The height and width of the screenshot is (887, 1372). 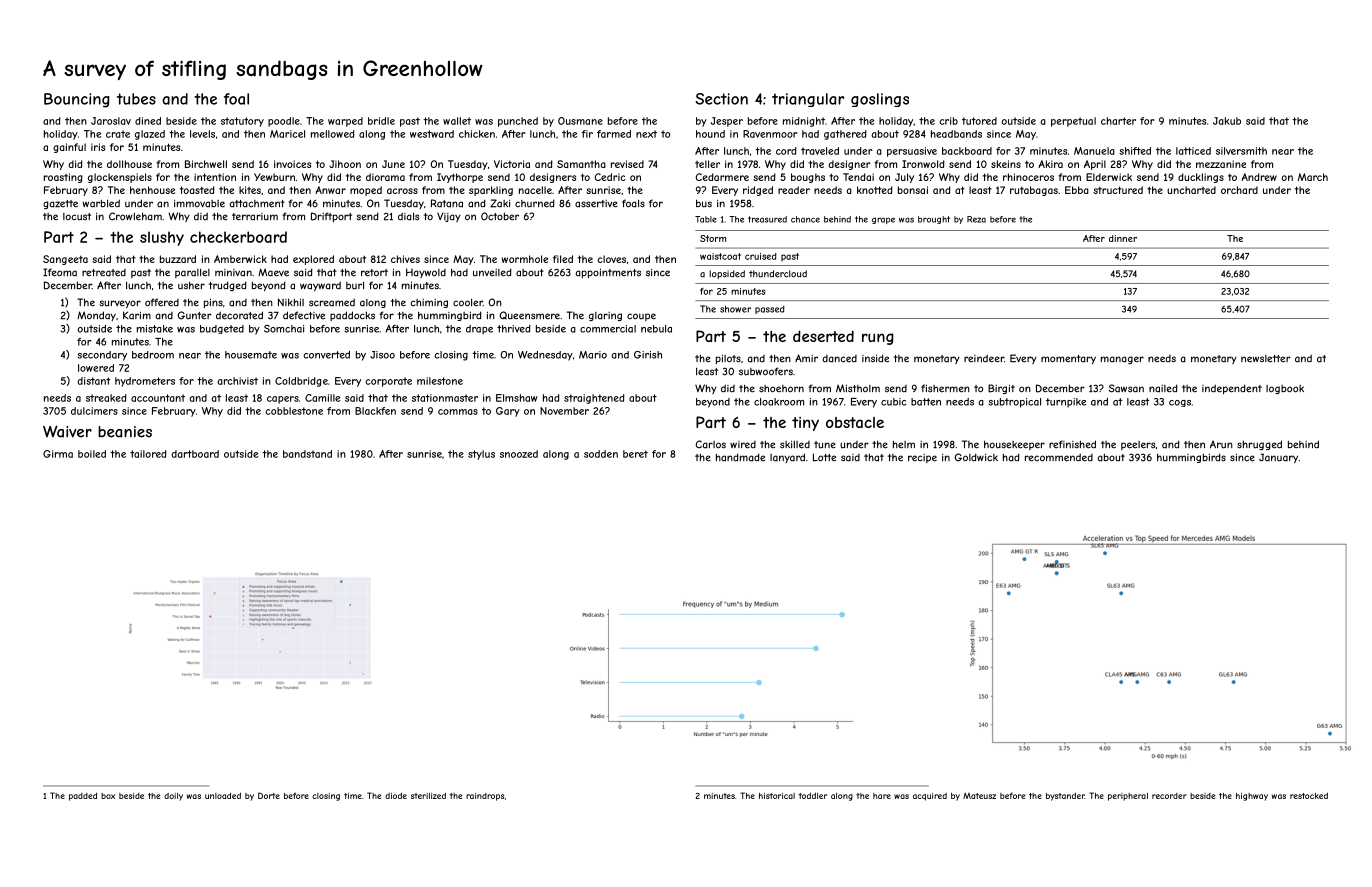 I want to click on screamed, so click(x=332, y=302).
